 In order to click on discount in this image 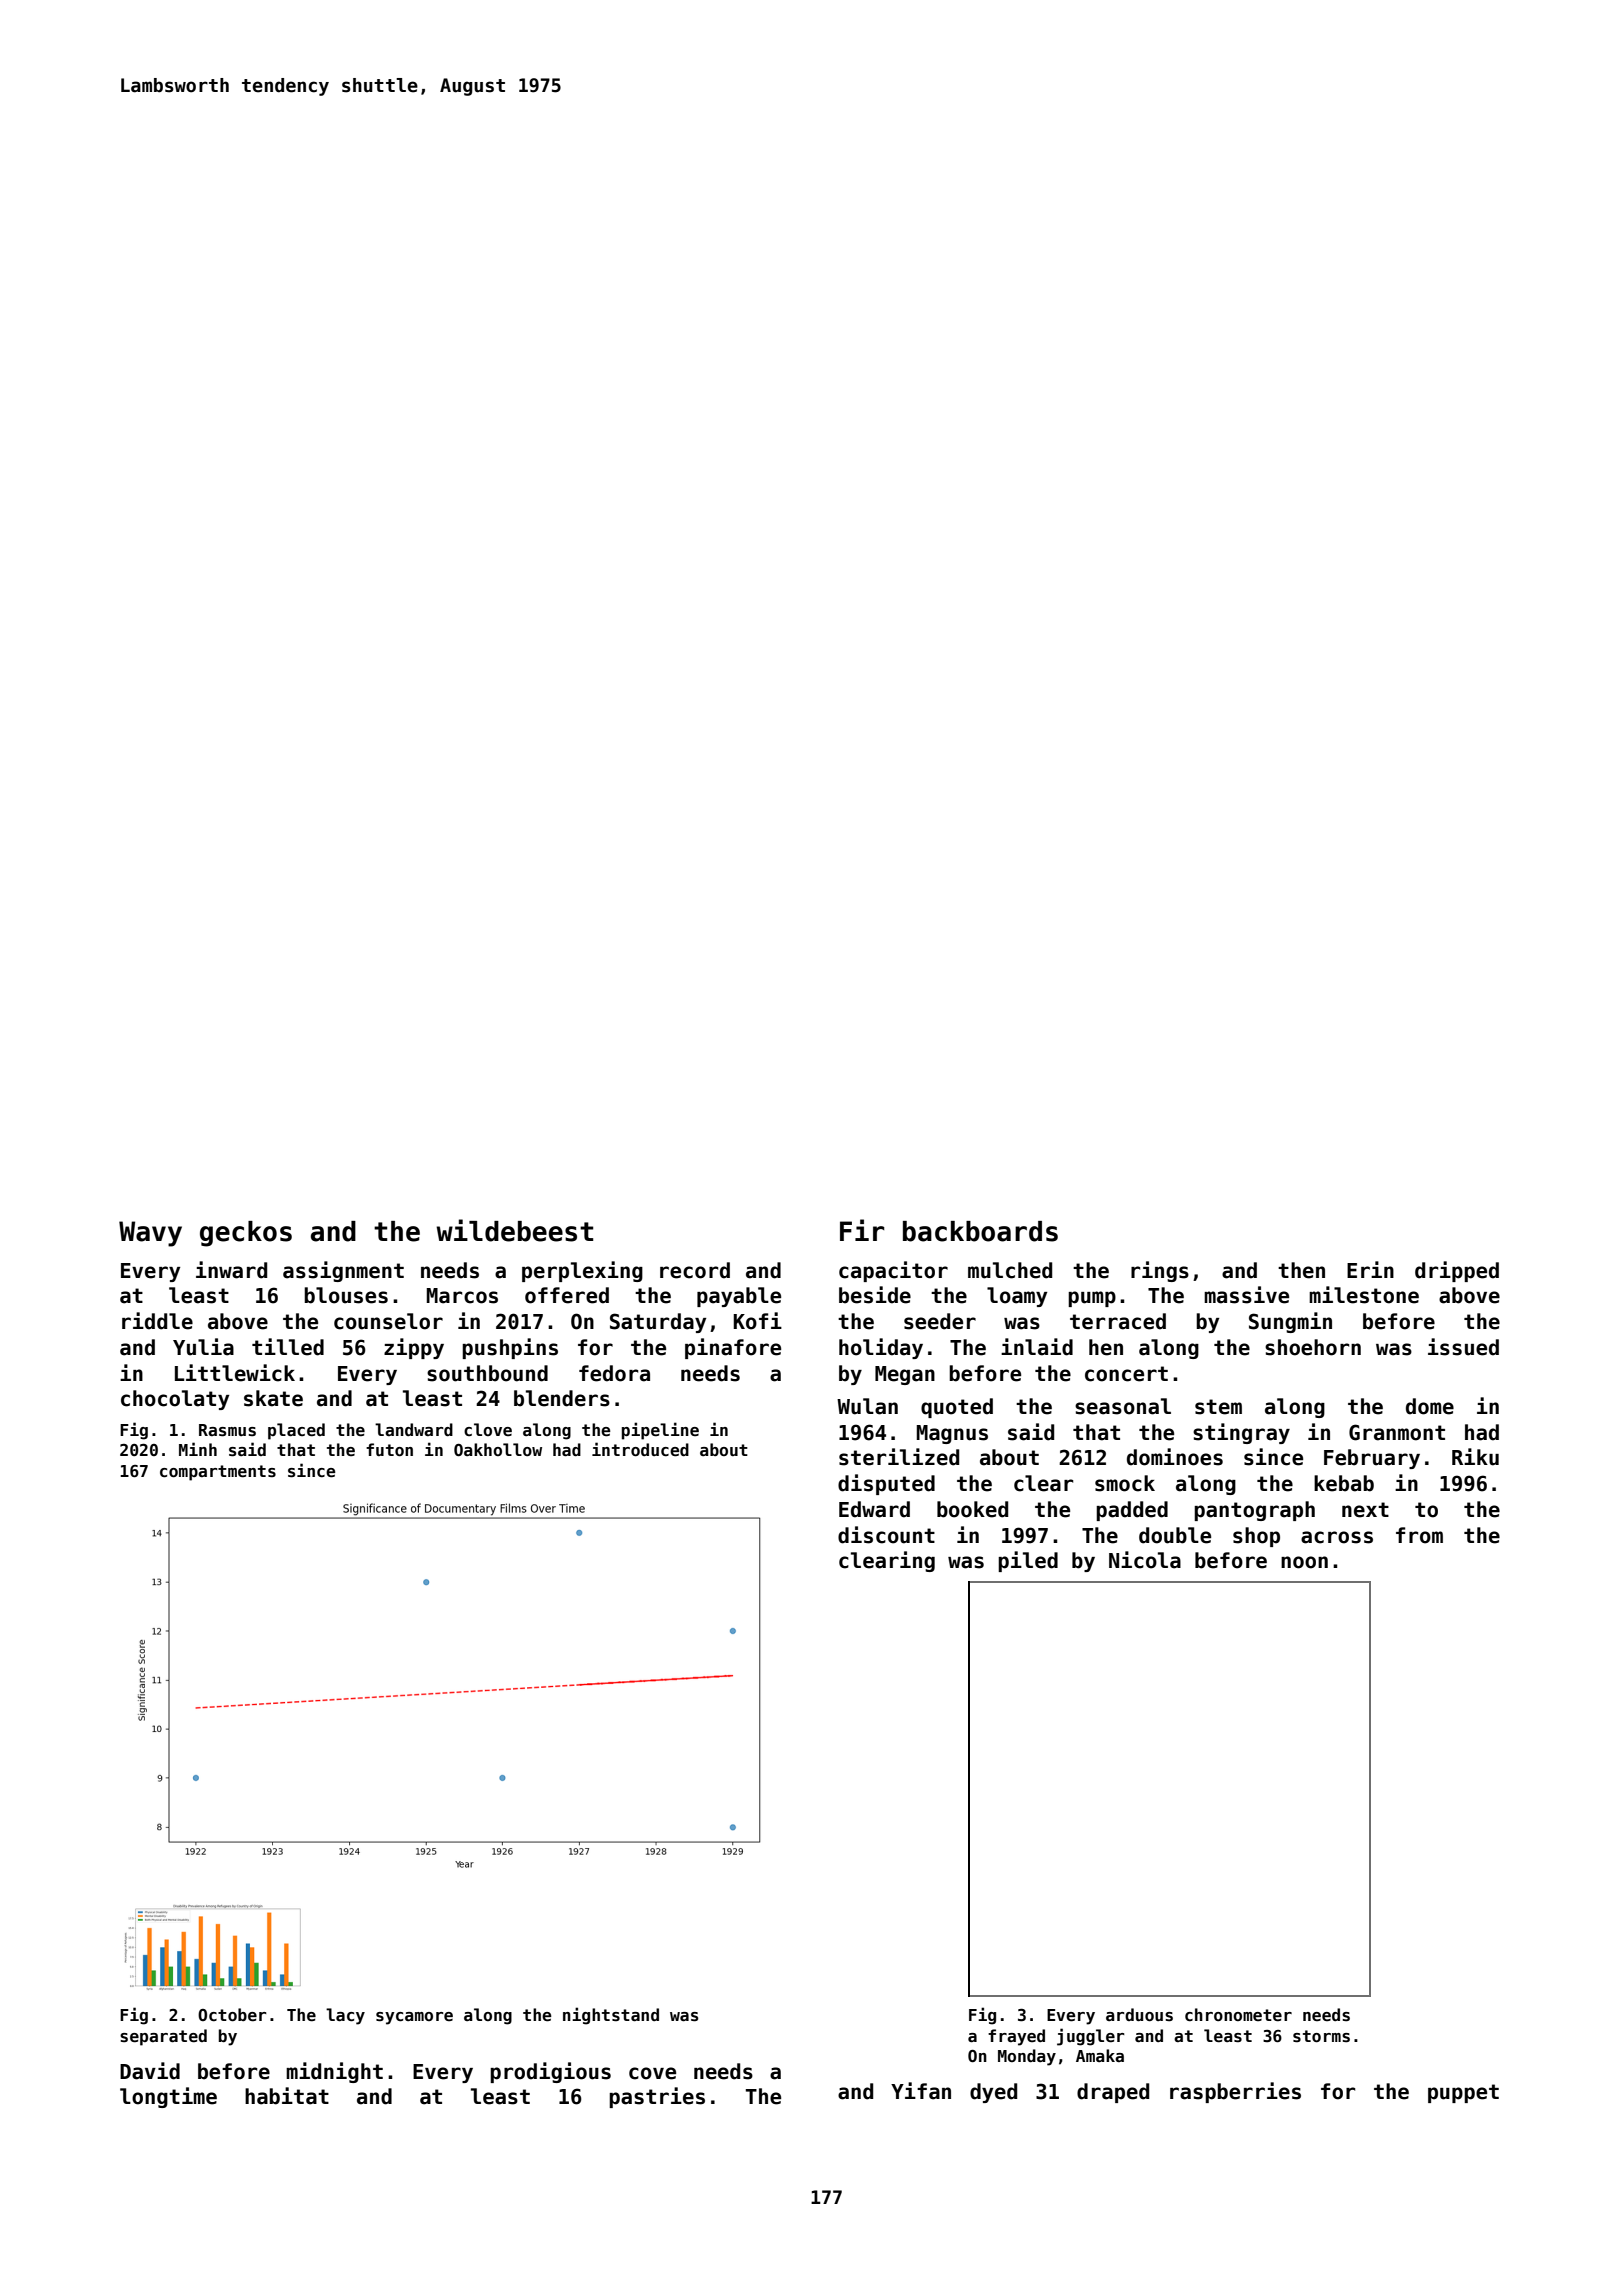, I will do `click(886, 1535)`.
